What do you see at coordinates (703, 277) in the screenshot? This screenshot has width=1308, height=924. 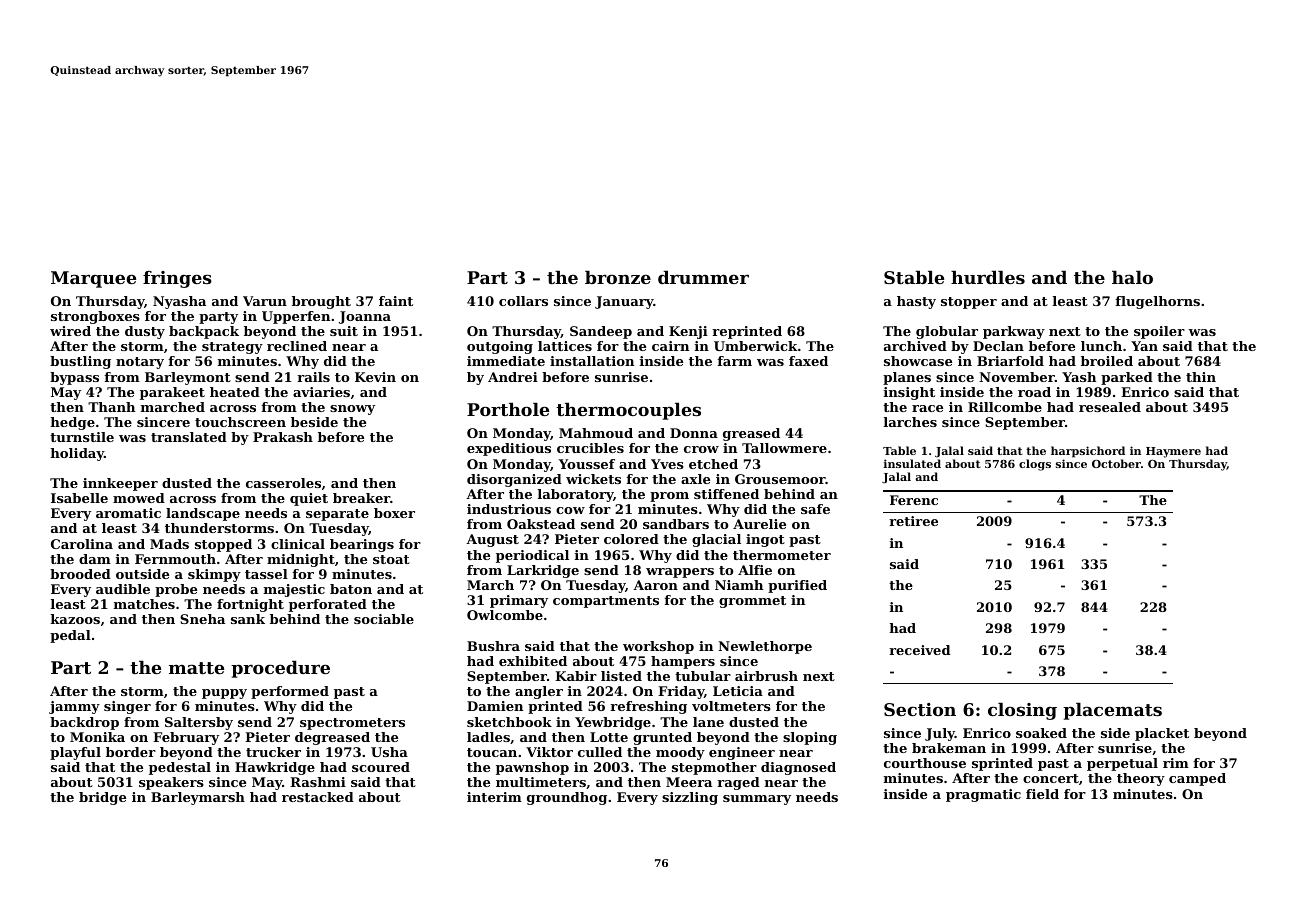 I see `drummer` at bounding box center [703, 277].
